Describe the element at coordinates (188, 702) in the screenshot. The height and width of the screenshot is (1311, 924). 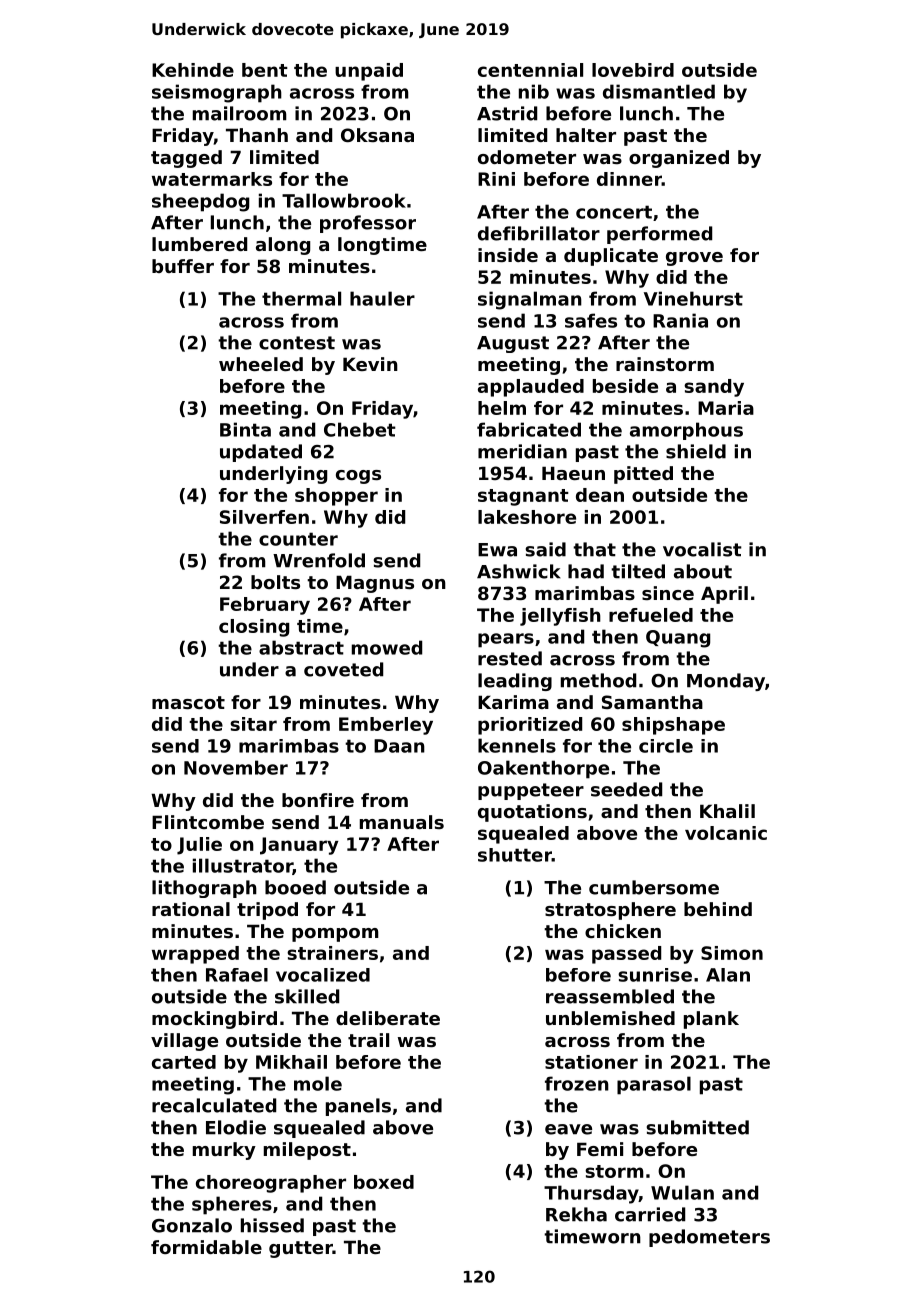
I see `mascot` at that location.
